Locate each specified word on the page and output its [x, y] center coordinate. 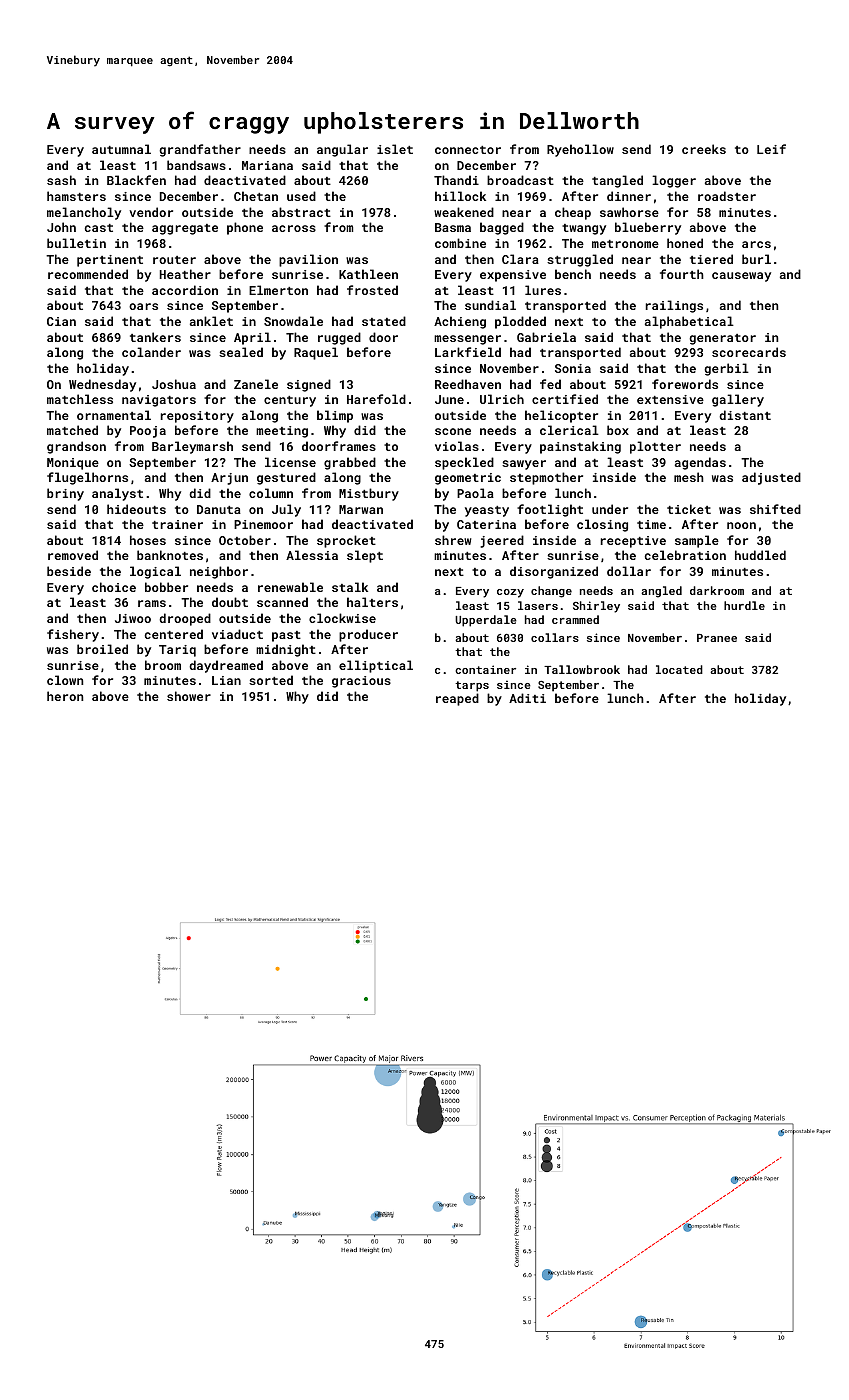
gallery [738, 400]
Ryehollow [580, 150]
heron [65, 696]
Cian [61, 321]
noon [741, 525]
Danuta [219, 509]
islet [395, 149]
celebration [685, 555]
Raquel [316, 353]
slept [365, 556]
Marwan [361, 509]
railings [674, 306]
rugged [339, 338]
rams [152, 603]
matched [72, 430]
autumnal [121, 149]
